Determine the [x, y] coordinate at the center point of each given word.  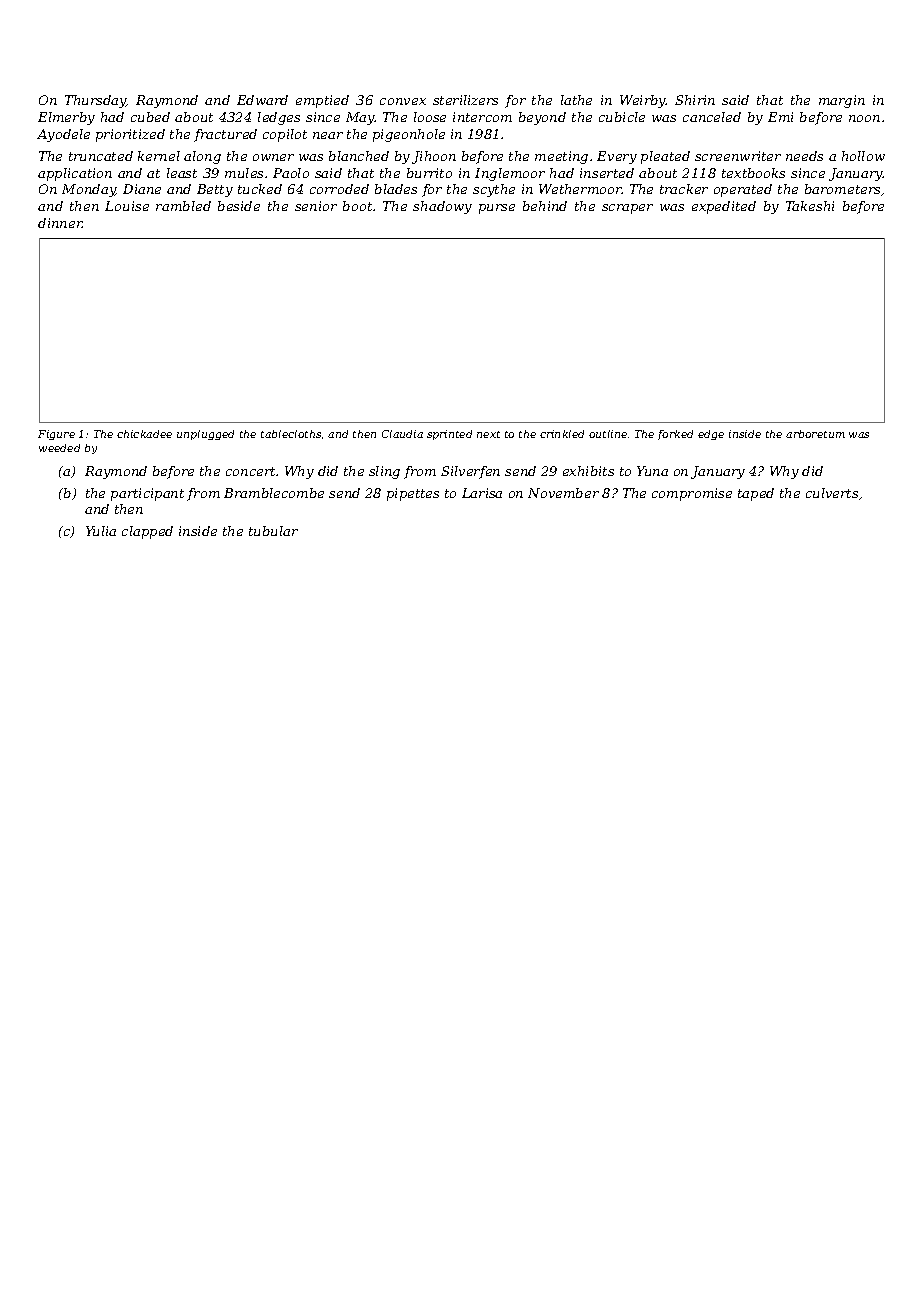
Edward [262, 100]
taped [756, 494]
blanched [359, 156]
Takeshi [810, 206]
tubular [273, 531]
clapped [147, 532]
